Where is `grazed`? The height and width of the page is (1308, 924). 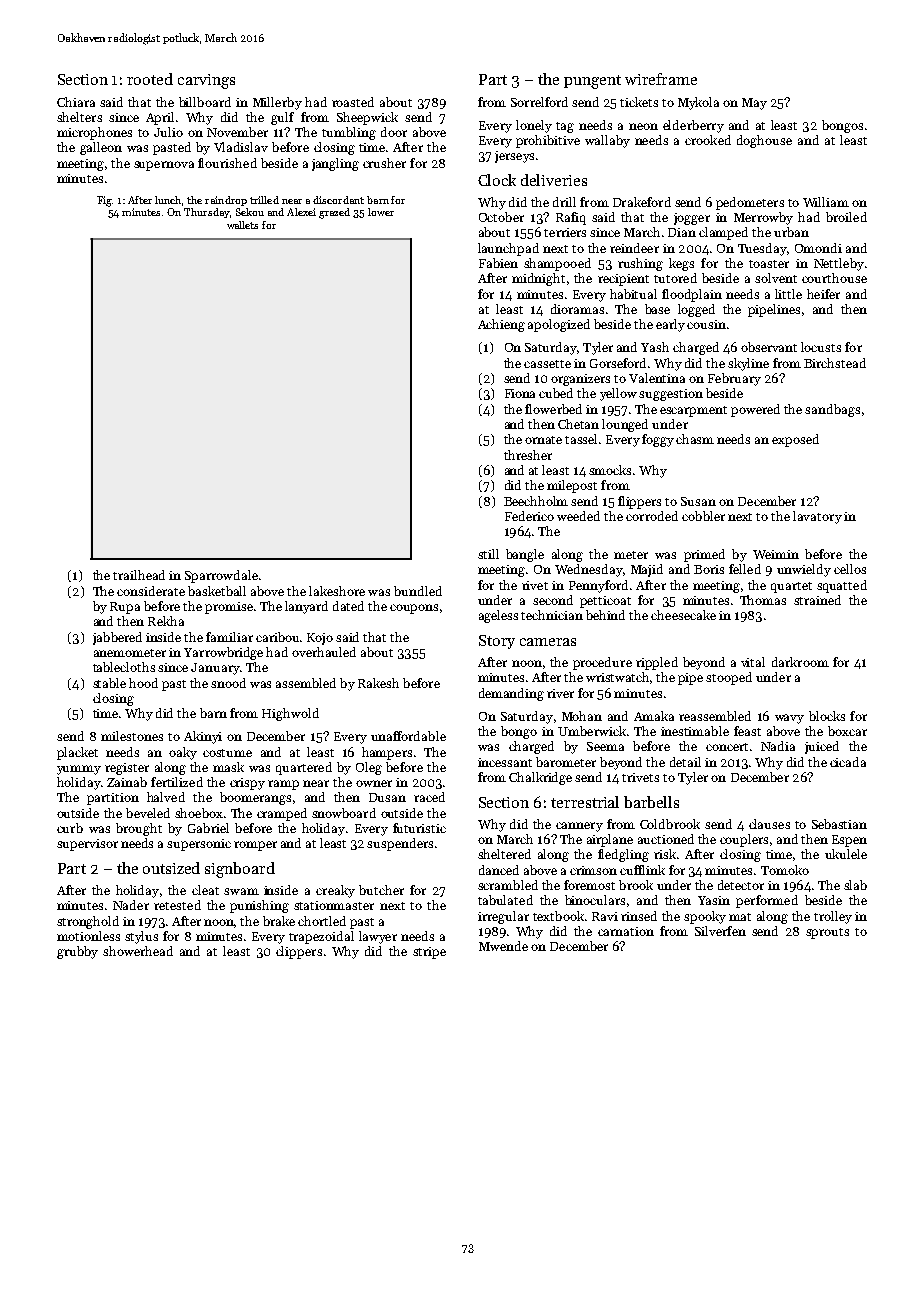 grazed is located at coordinates (334, 213).
